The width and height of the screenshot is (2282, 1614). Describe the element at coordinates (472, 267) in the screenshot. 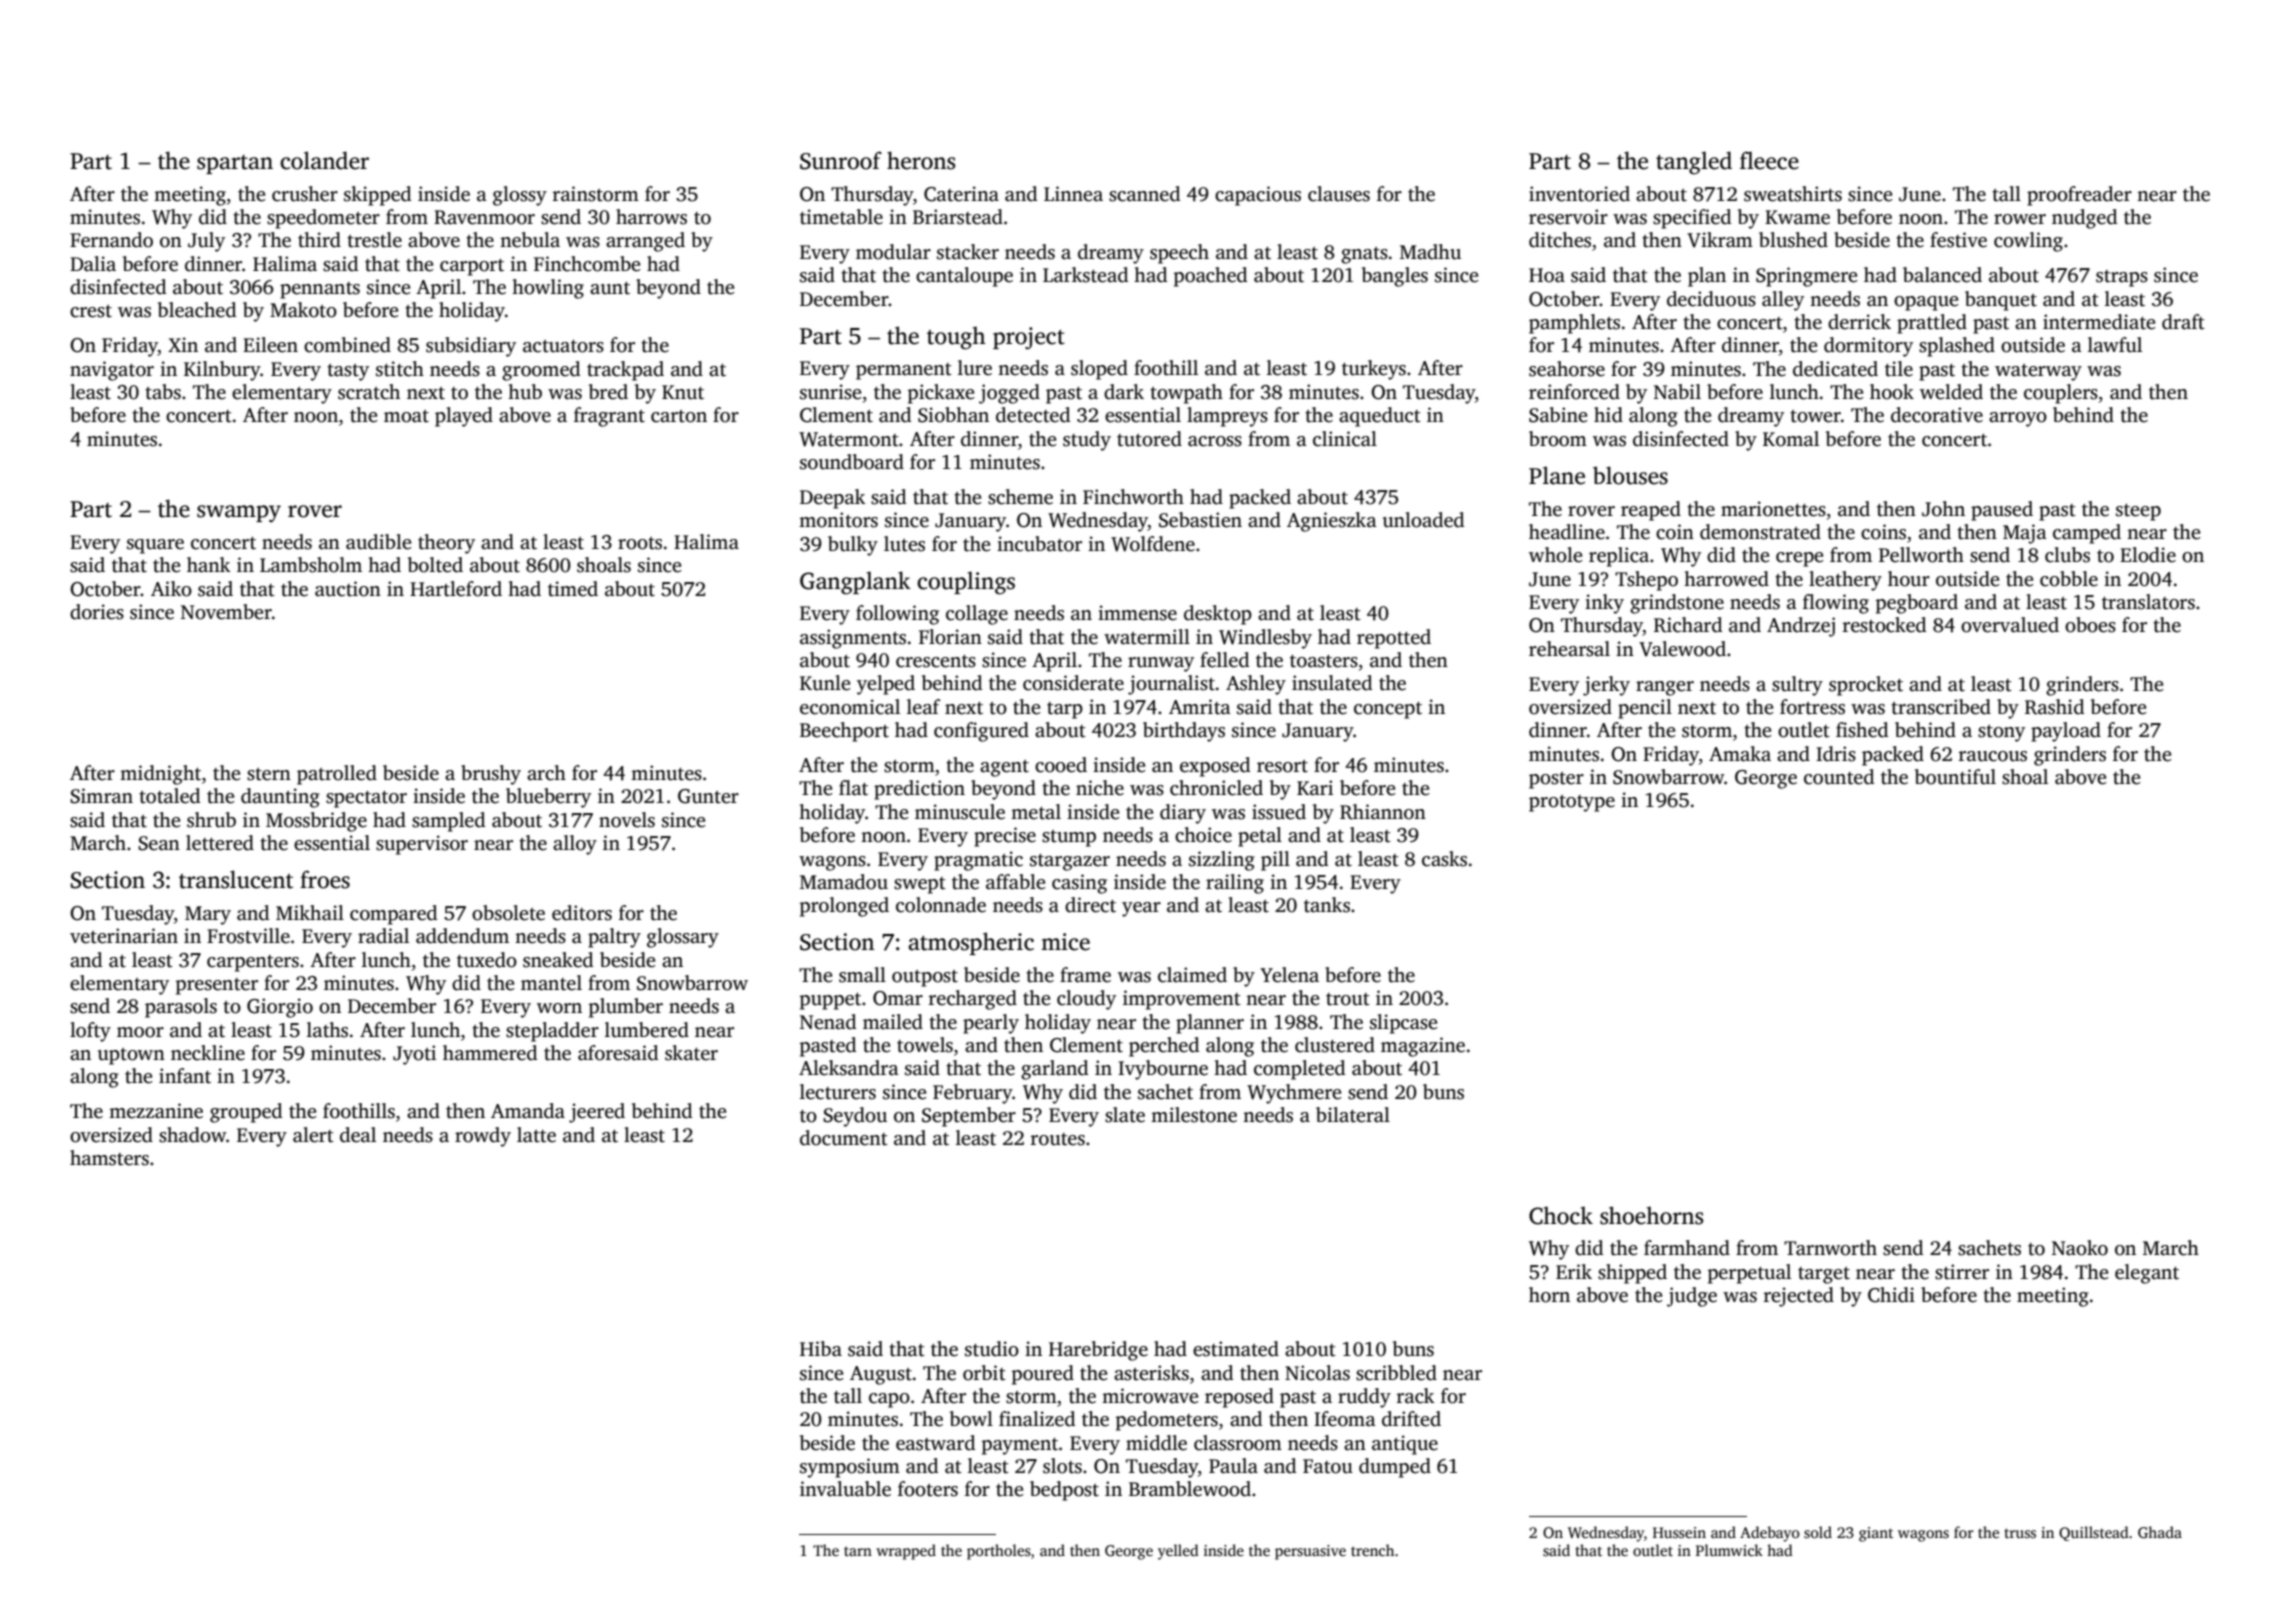

I see `carport` at that location.
